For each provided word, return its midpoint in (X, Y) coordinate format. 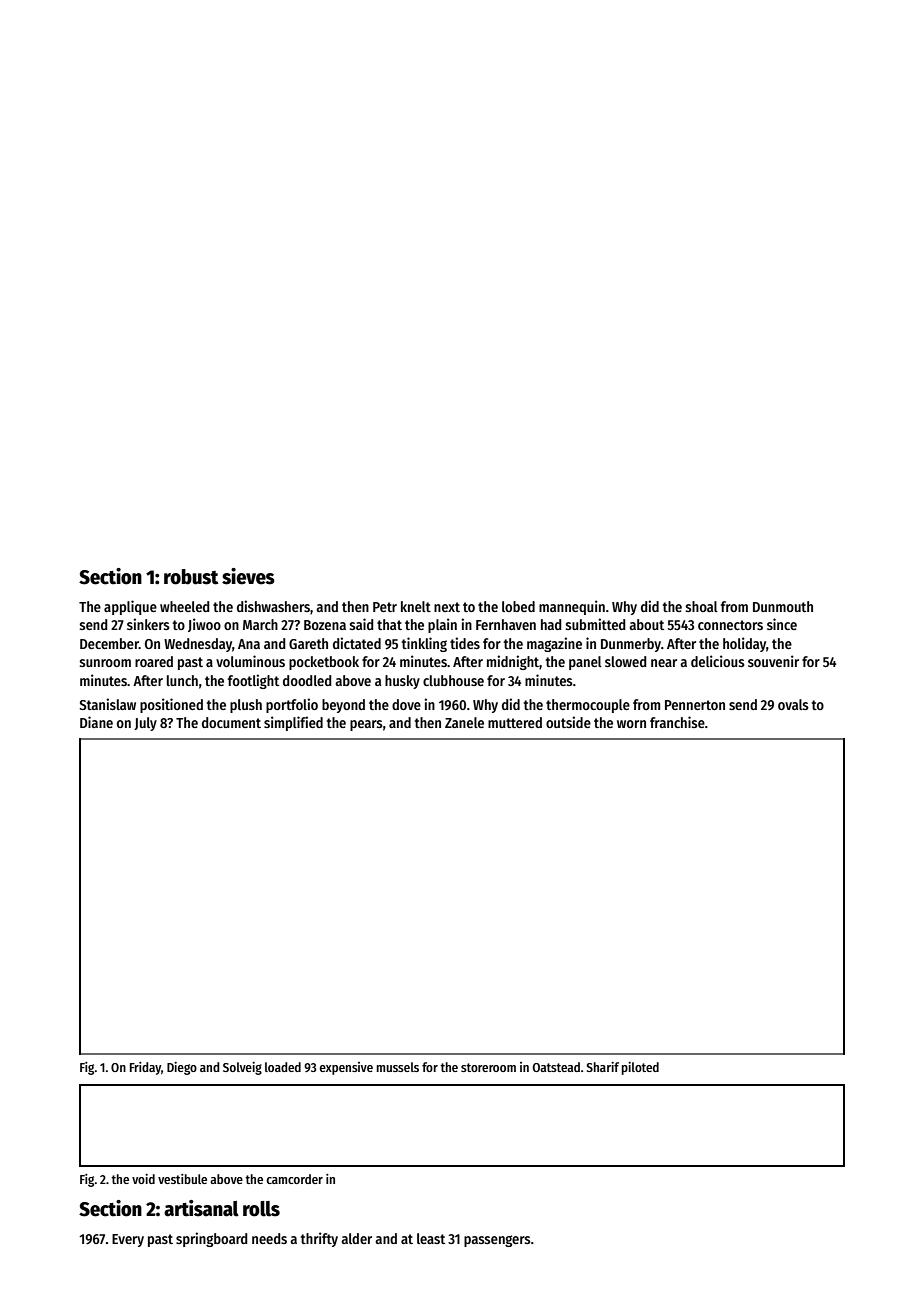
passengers (497, 1241)
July (145, 724)
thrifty (319, 1239)
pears (366, 725)
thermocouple (588, 706)
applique (130, 607)
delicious (718, 661)
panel (585, 663)
